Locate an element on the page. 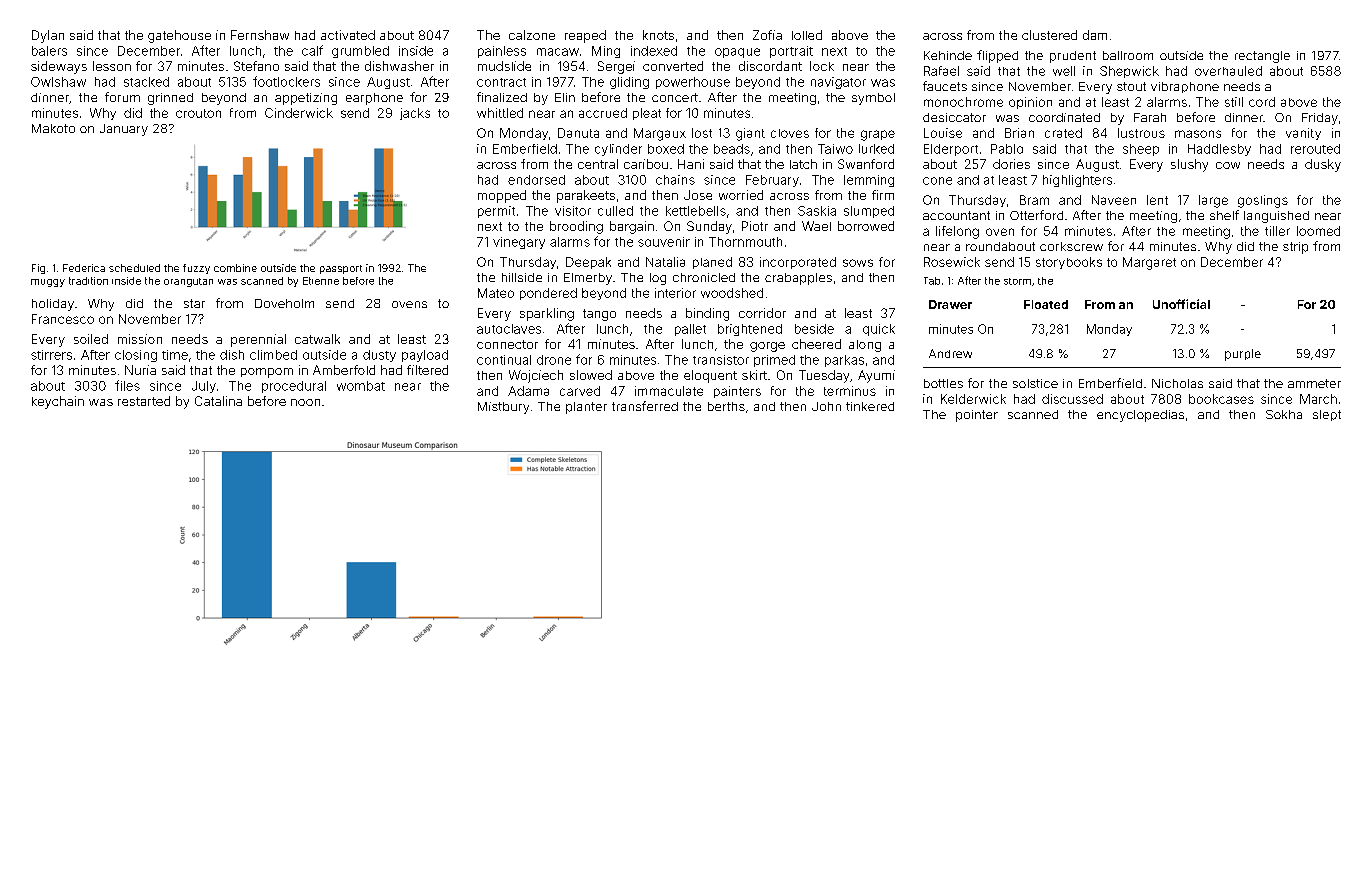  Nicholas is located at coordinates (1177, 383).
